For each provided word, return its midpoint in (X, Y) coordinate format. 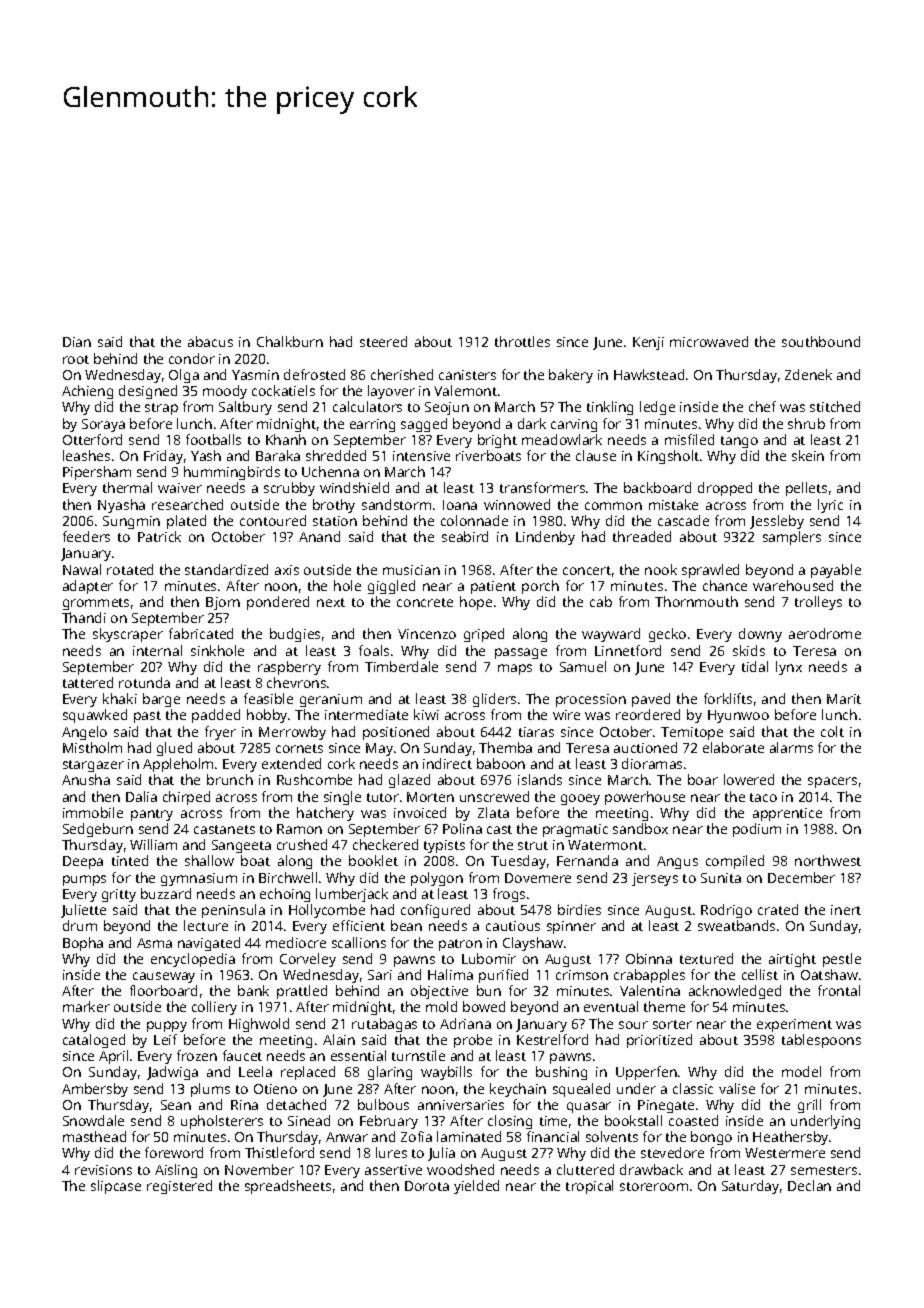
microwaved (709, 341)
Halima (450, 974)
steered (383, 341)
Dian (77, 342)
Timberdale (401, 666)
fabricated (201, 633)
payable (836, 571)
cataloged (94, 1041)
